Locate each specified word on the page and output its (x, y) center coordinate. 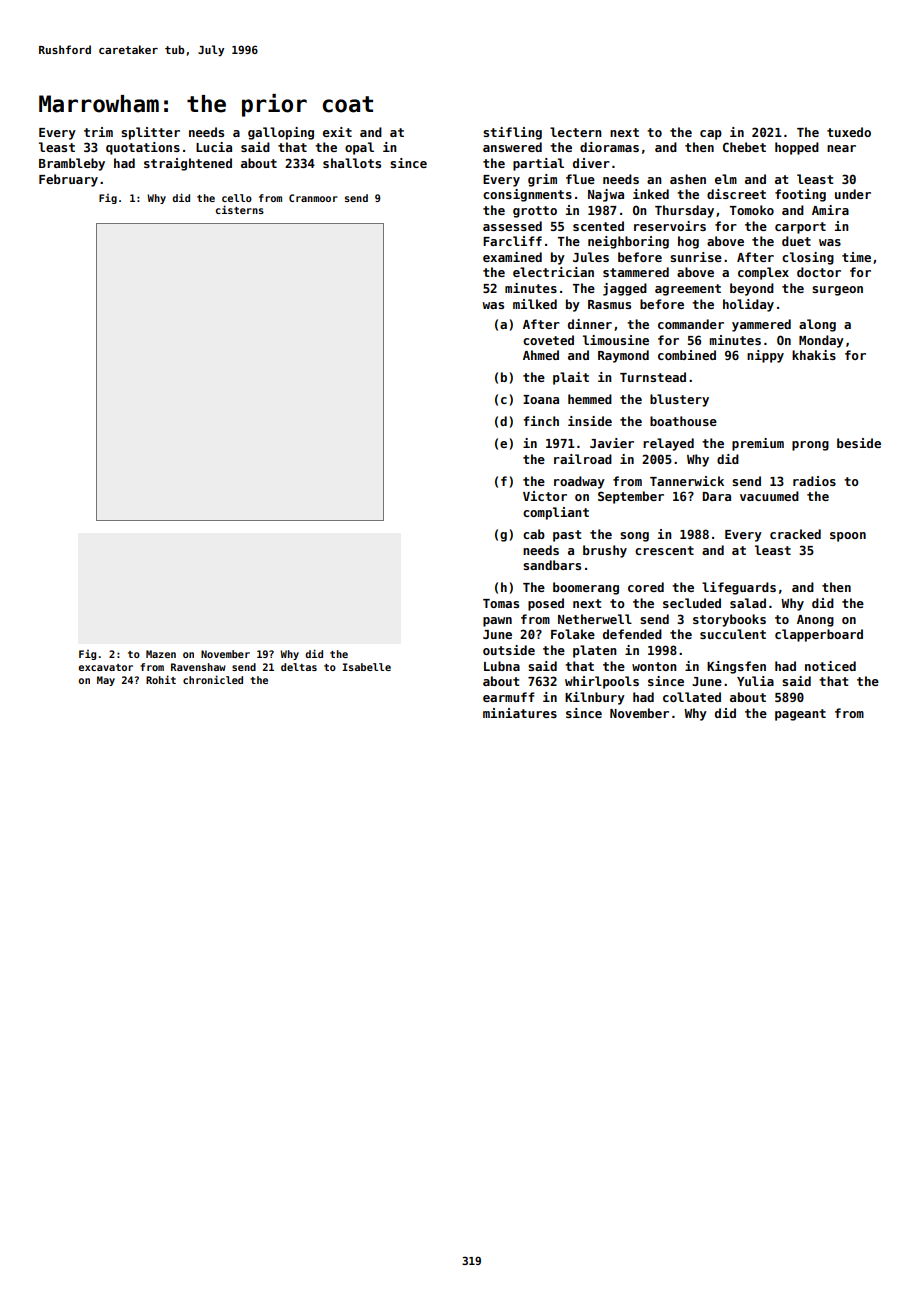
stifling (512, 133)
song (634, 537)
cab (534, 534)
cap (711, 135)
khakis (814, 355)
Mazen (161, 654)
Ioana (541, 399)
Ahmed (541, 355)
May (106, 681)
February (68, 180)
